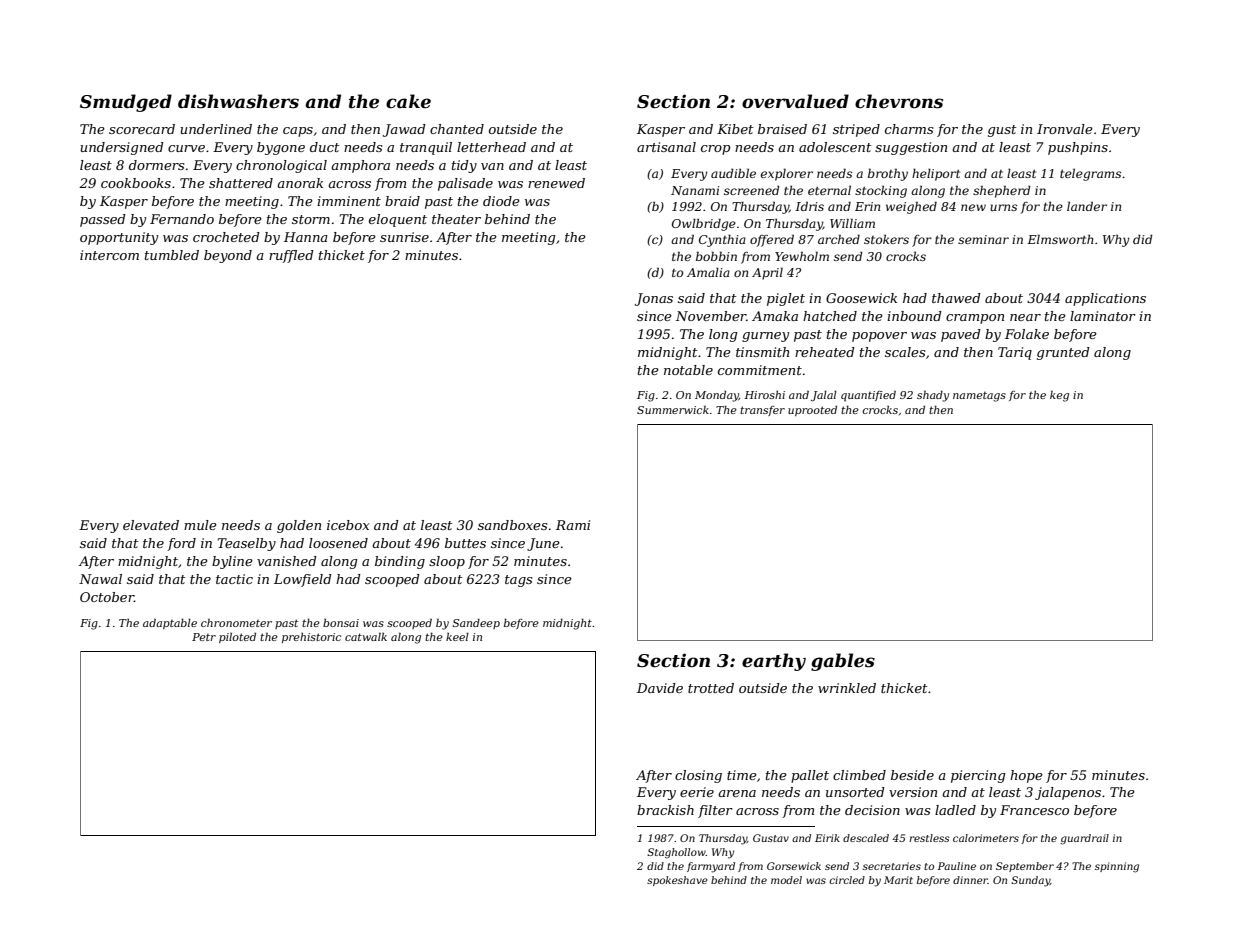 The width and height of the image is (1233, 952). Describe the element at coordinates (983, 239) in the image. I see `seminar` at that location.
